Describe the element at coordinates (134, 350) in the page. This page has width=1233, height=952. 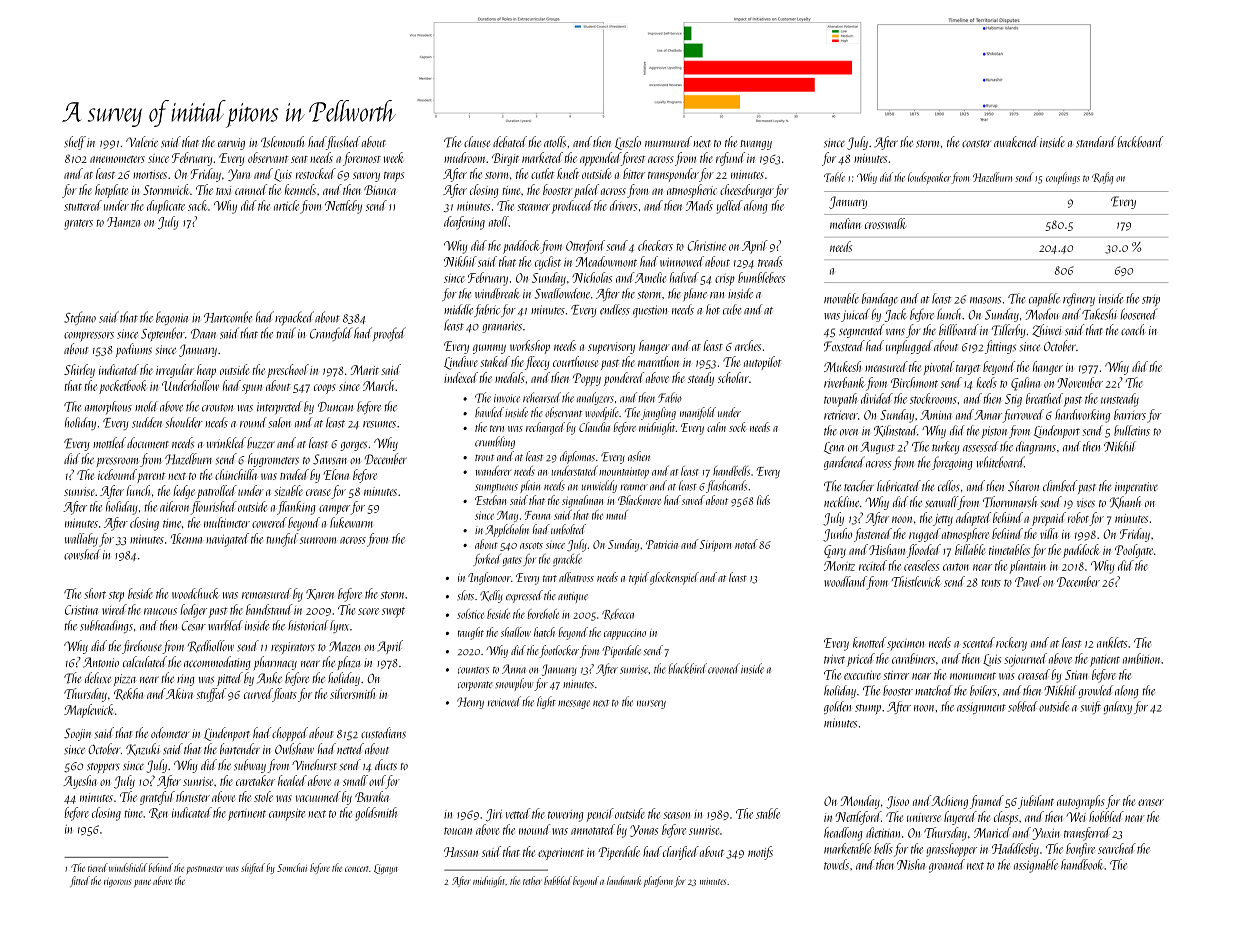
I see `podiums` at that location.
